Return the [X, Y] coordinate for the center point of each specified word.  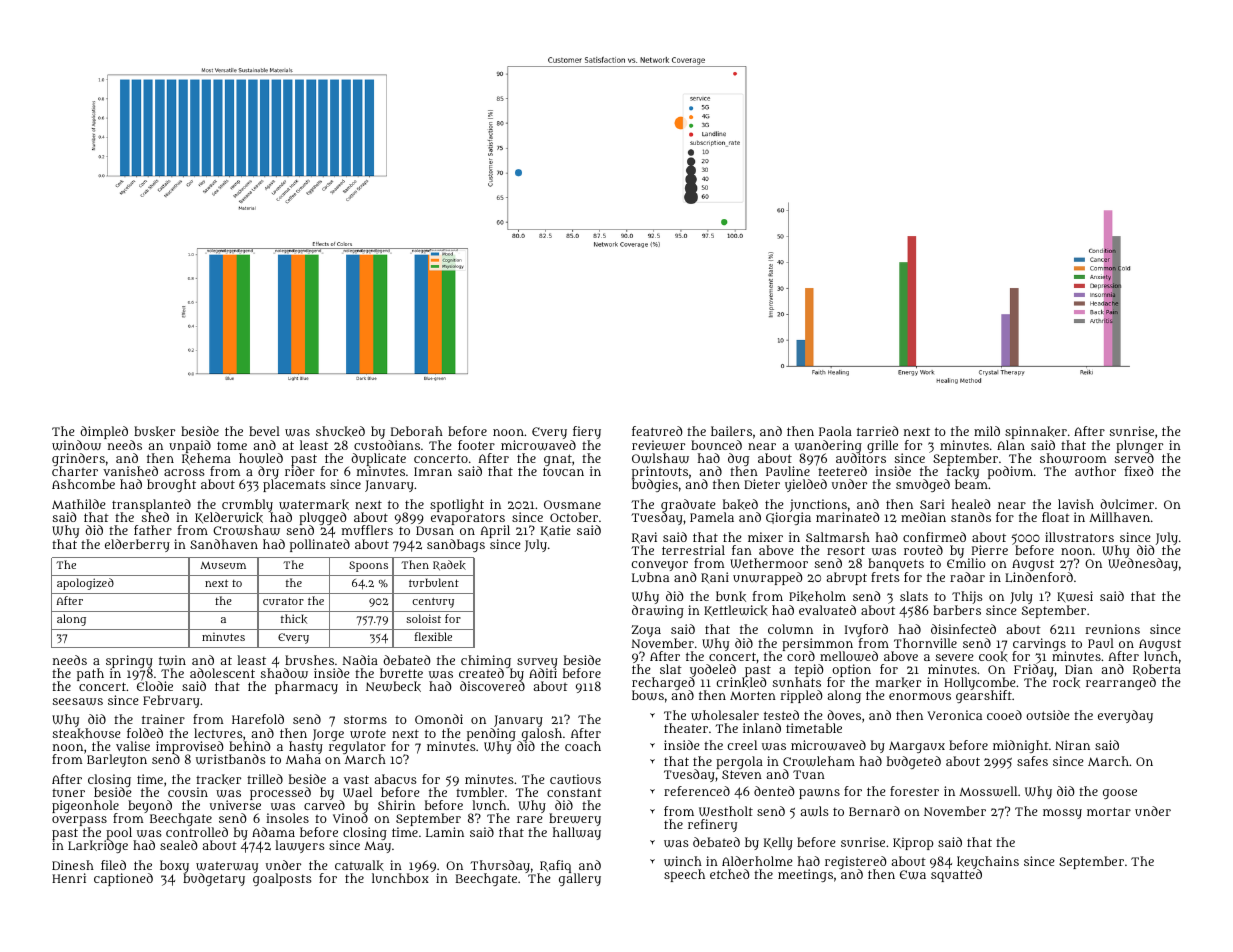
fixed [1139, 471]
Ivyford [866, 630]
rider [300, 471]
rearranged [1121, 683]
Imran [433, 471]
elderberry [137, 545]
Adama [273, 832]
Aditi [543, 673]
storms [365, 719]
